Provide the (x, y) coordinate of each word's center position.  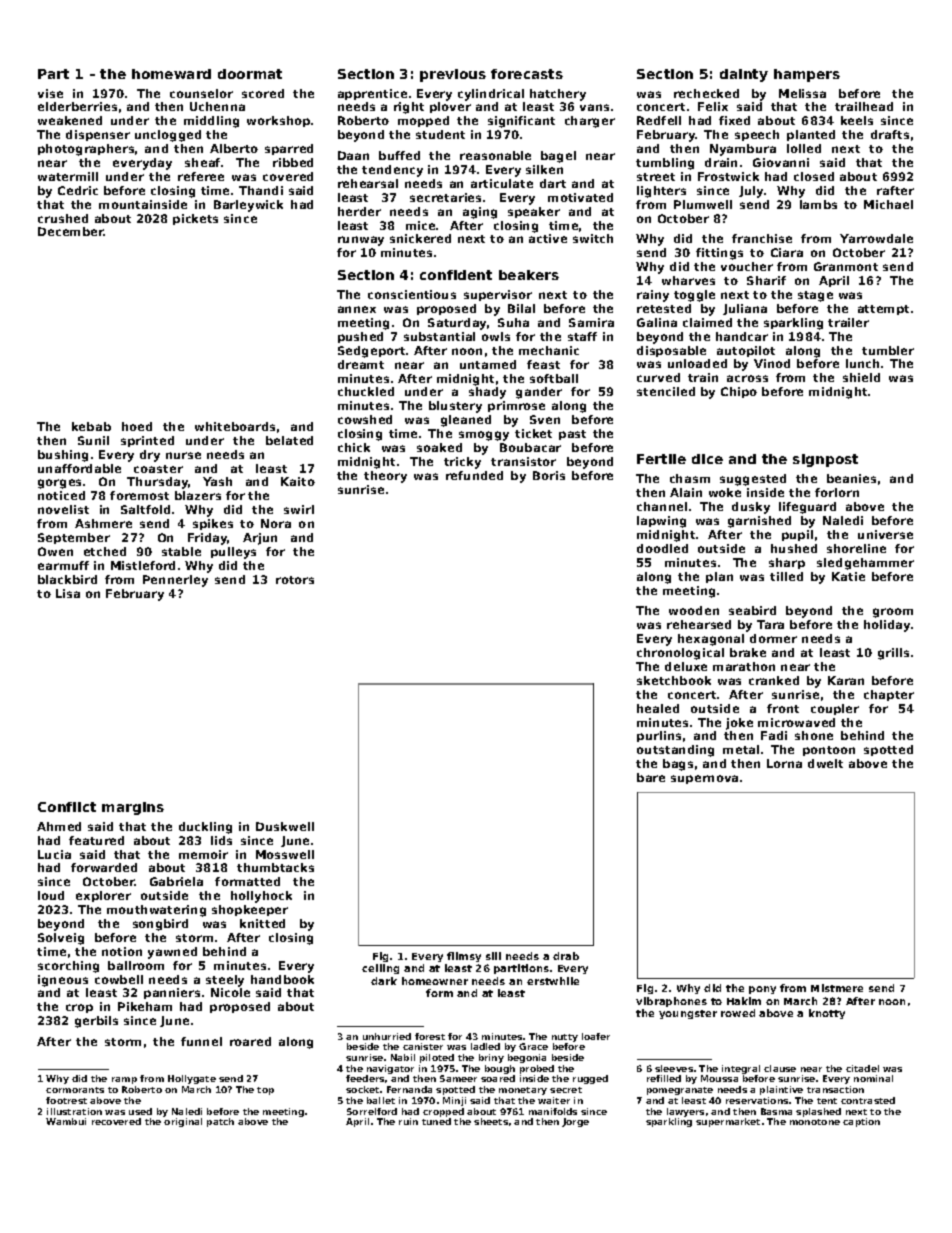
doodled (662, 548)
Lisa (68, 593)
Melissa (802, 93)
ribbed (293, 162)
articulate (502, 183)
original (183, 1122)
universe (885, 534)
